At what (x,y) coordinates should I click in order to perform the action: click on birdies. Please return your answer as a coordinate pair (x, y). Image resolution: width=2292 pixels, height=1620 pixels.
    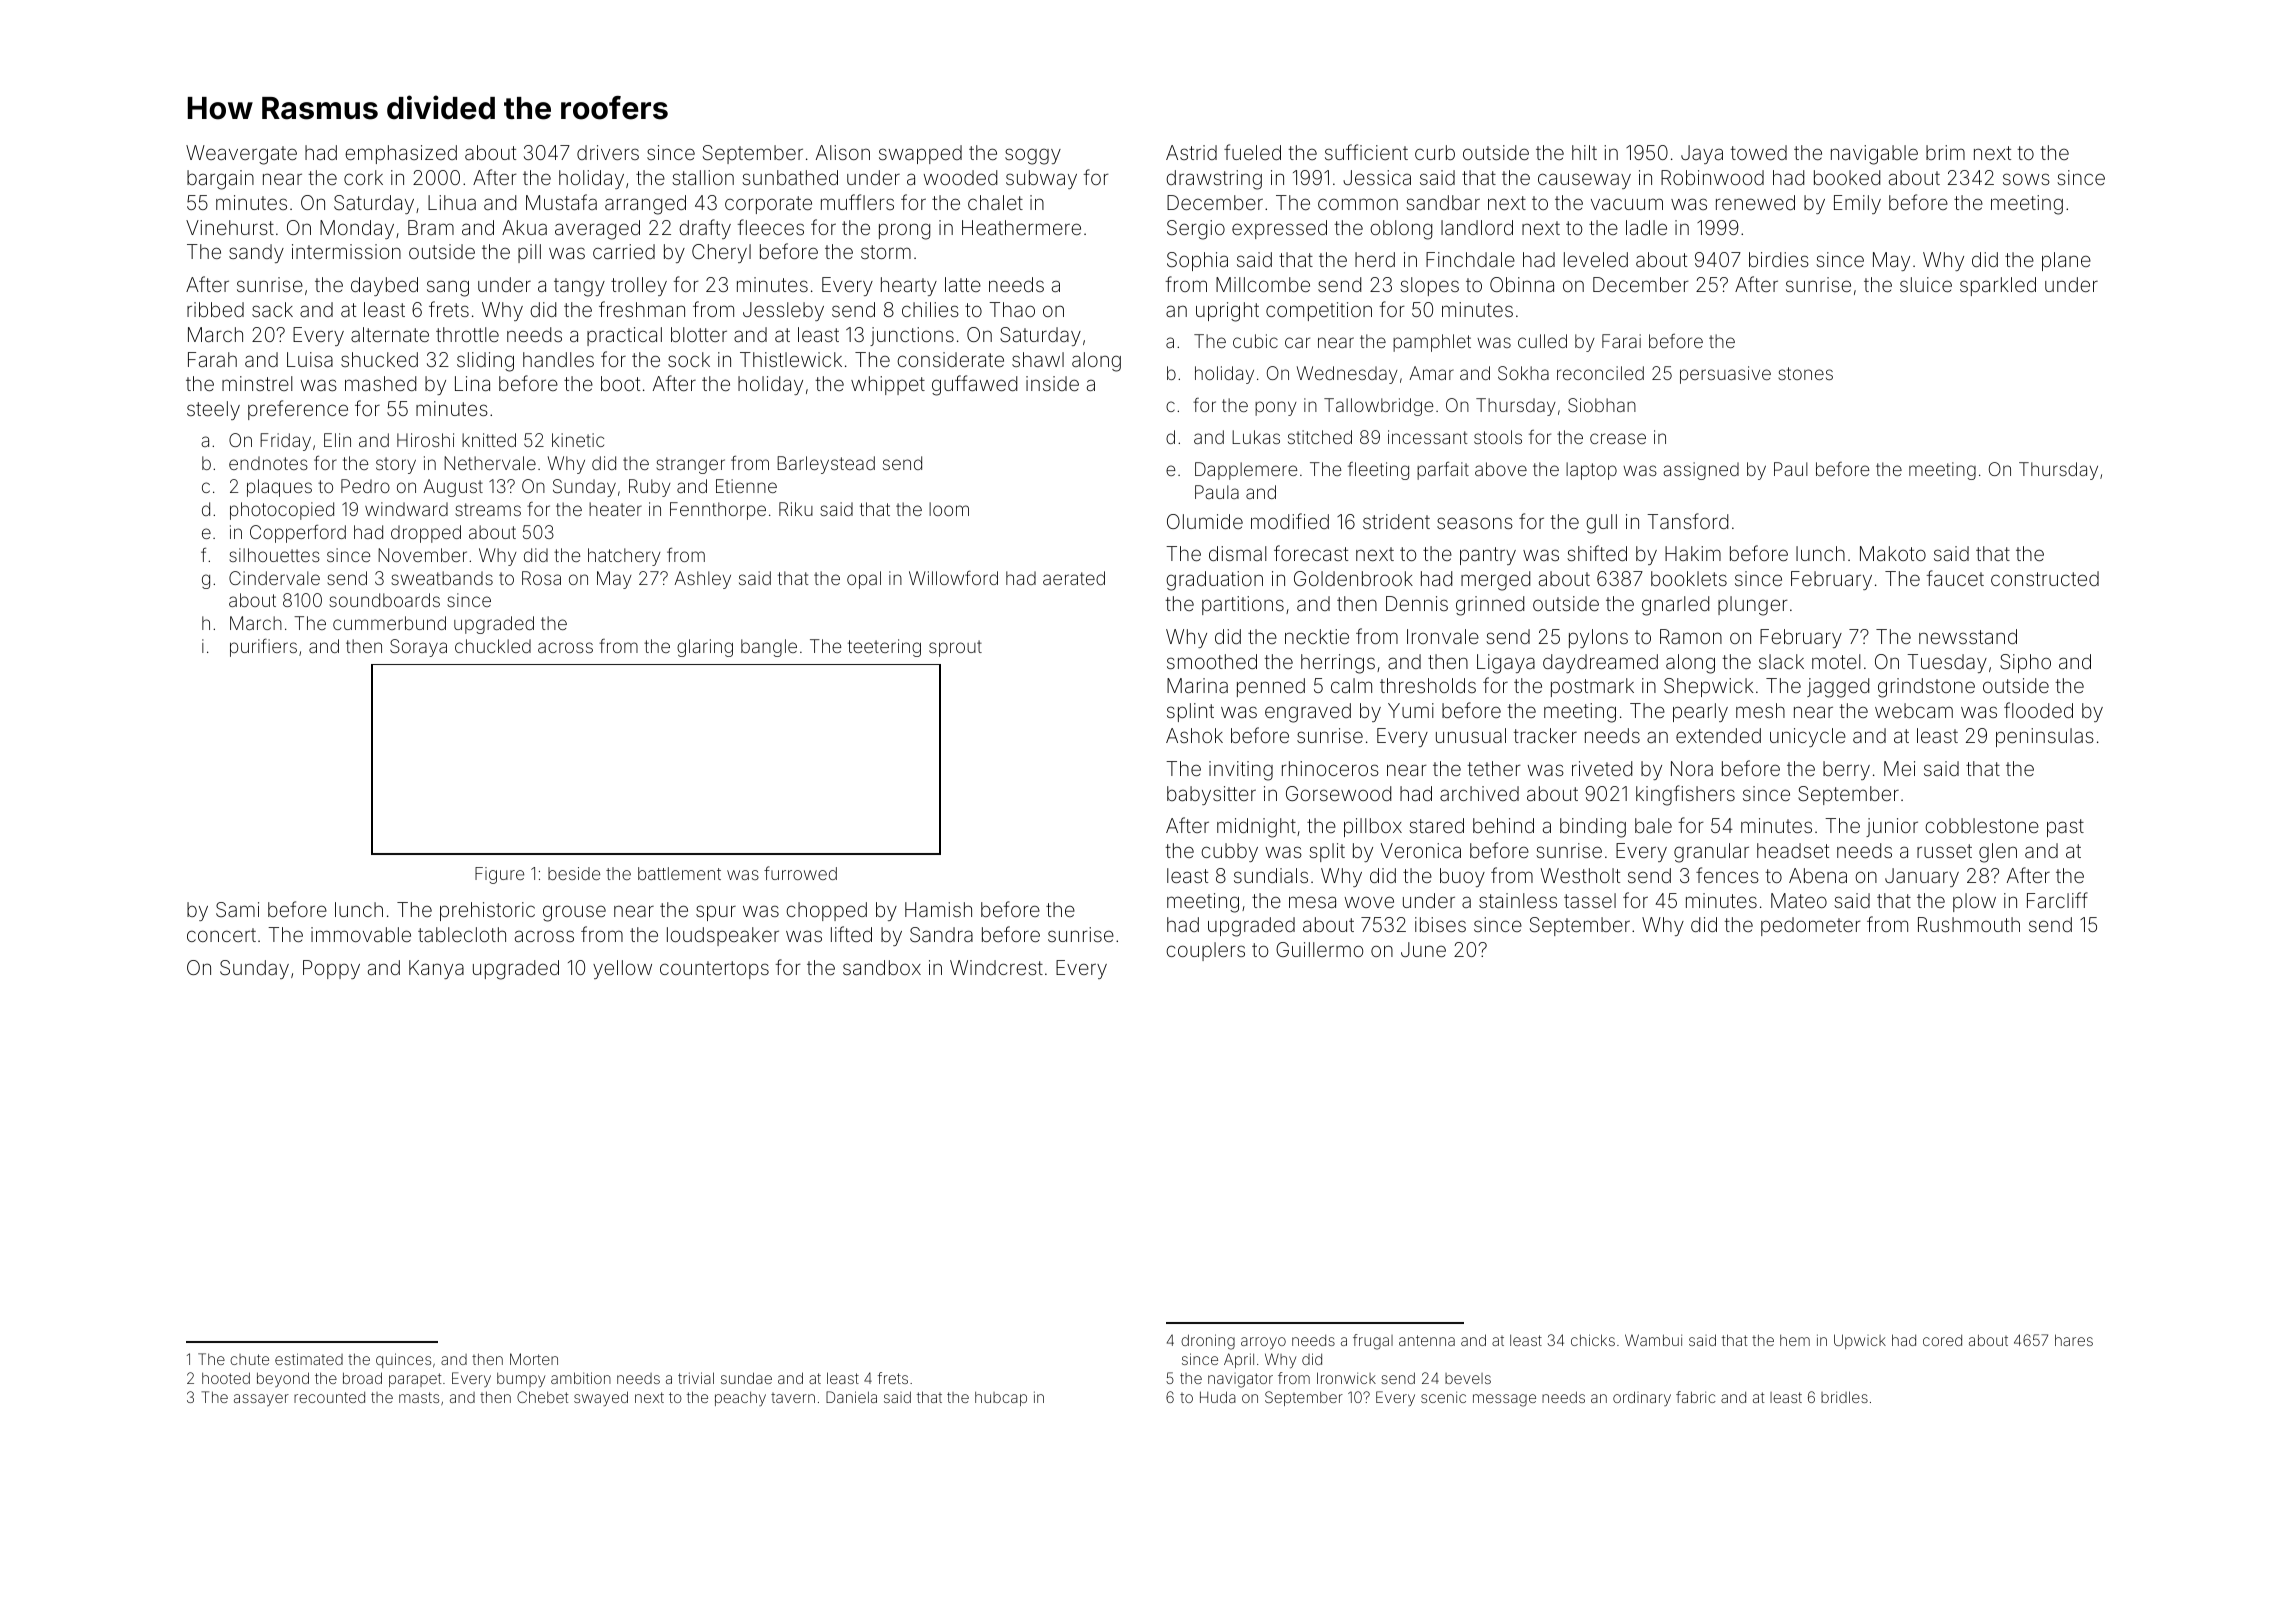
    Looking at the image, I should click on (1779, 259).
